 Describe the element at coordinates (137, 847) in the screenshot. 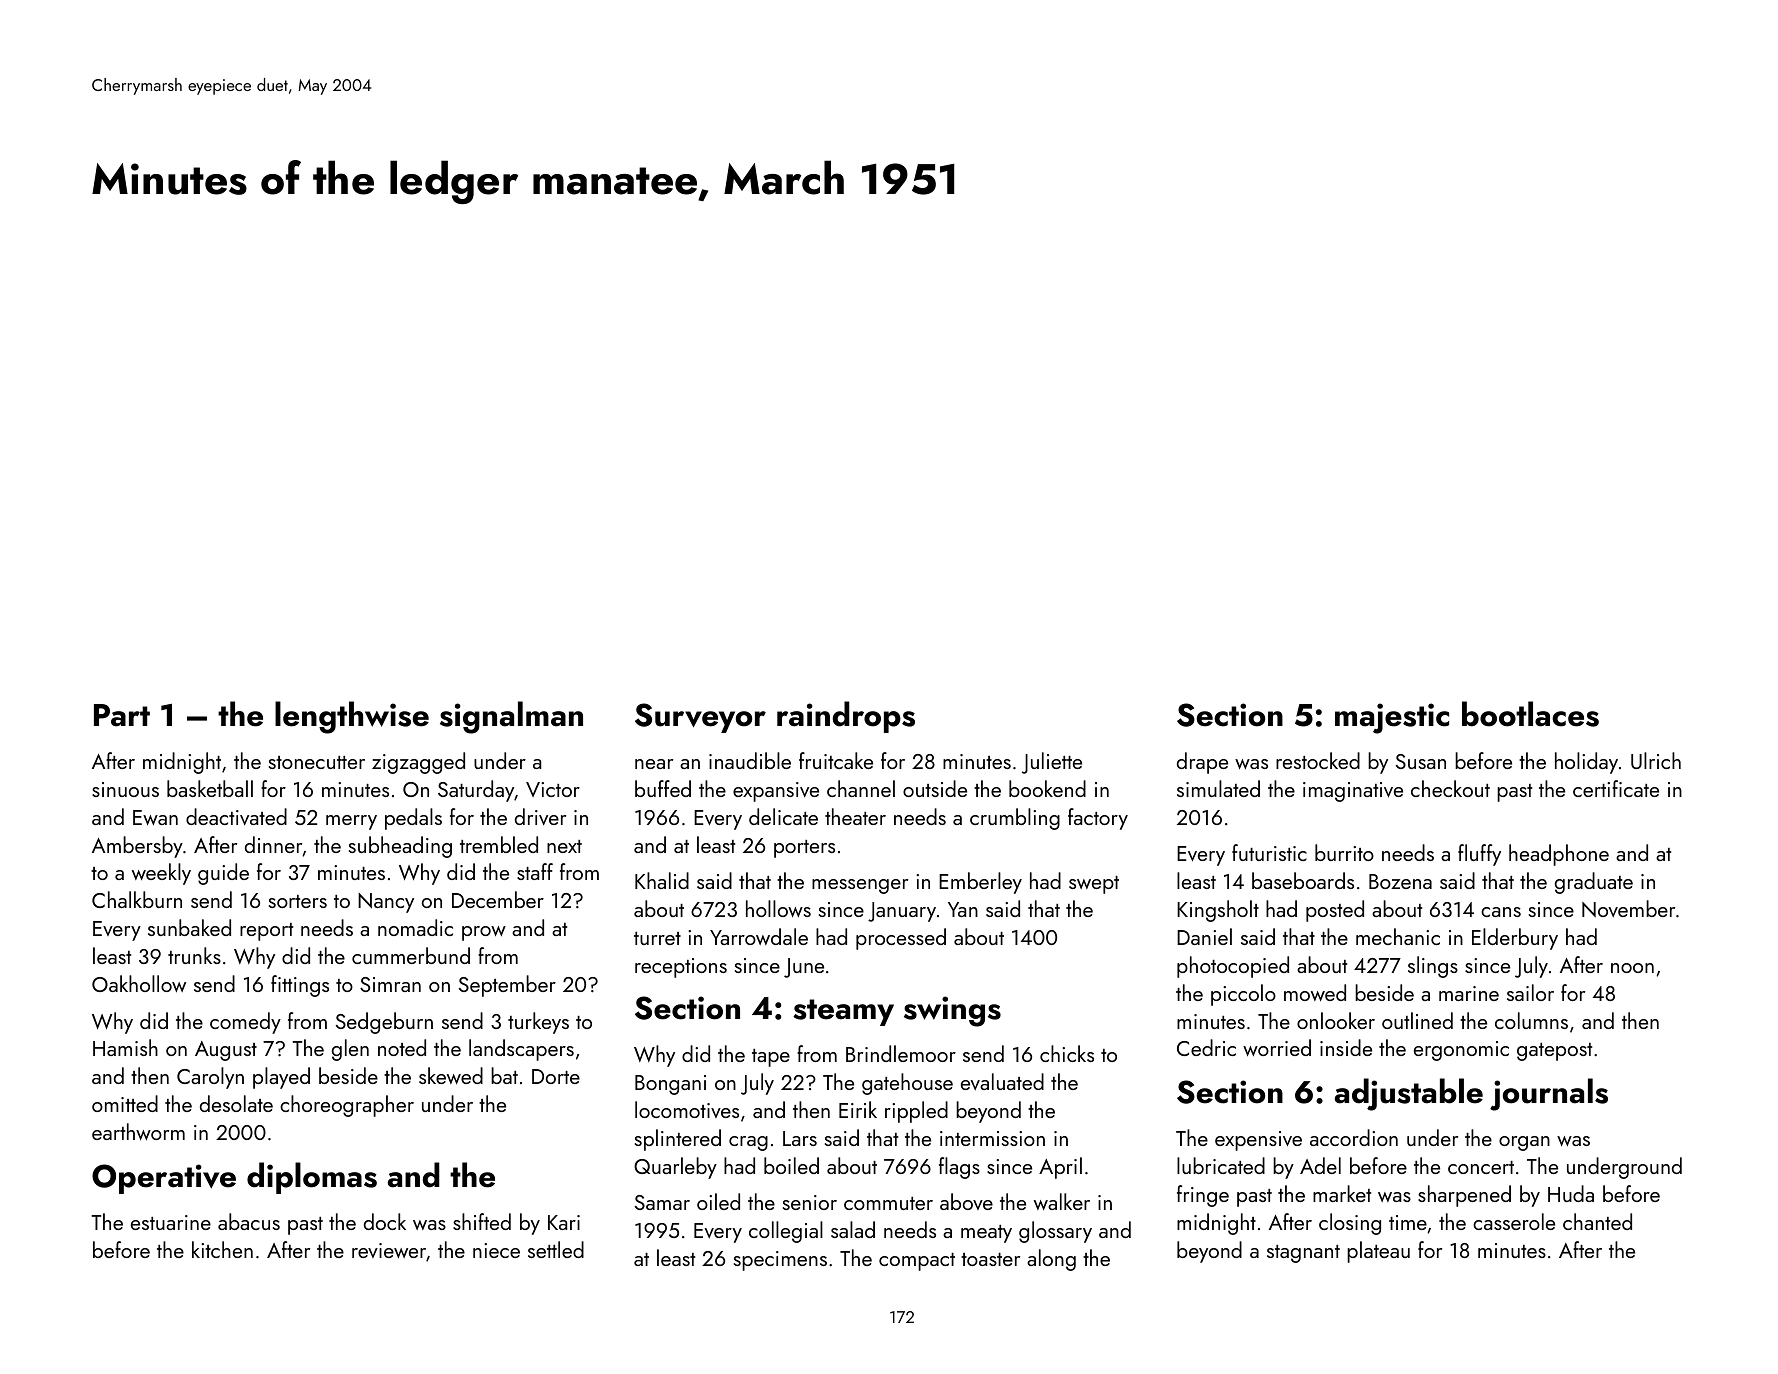

I see `Ambersby` at that location.
